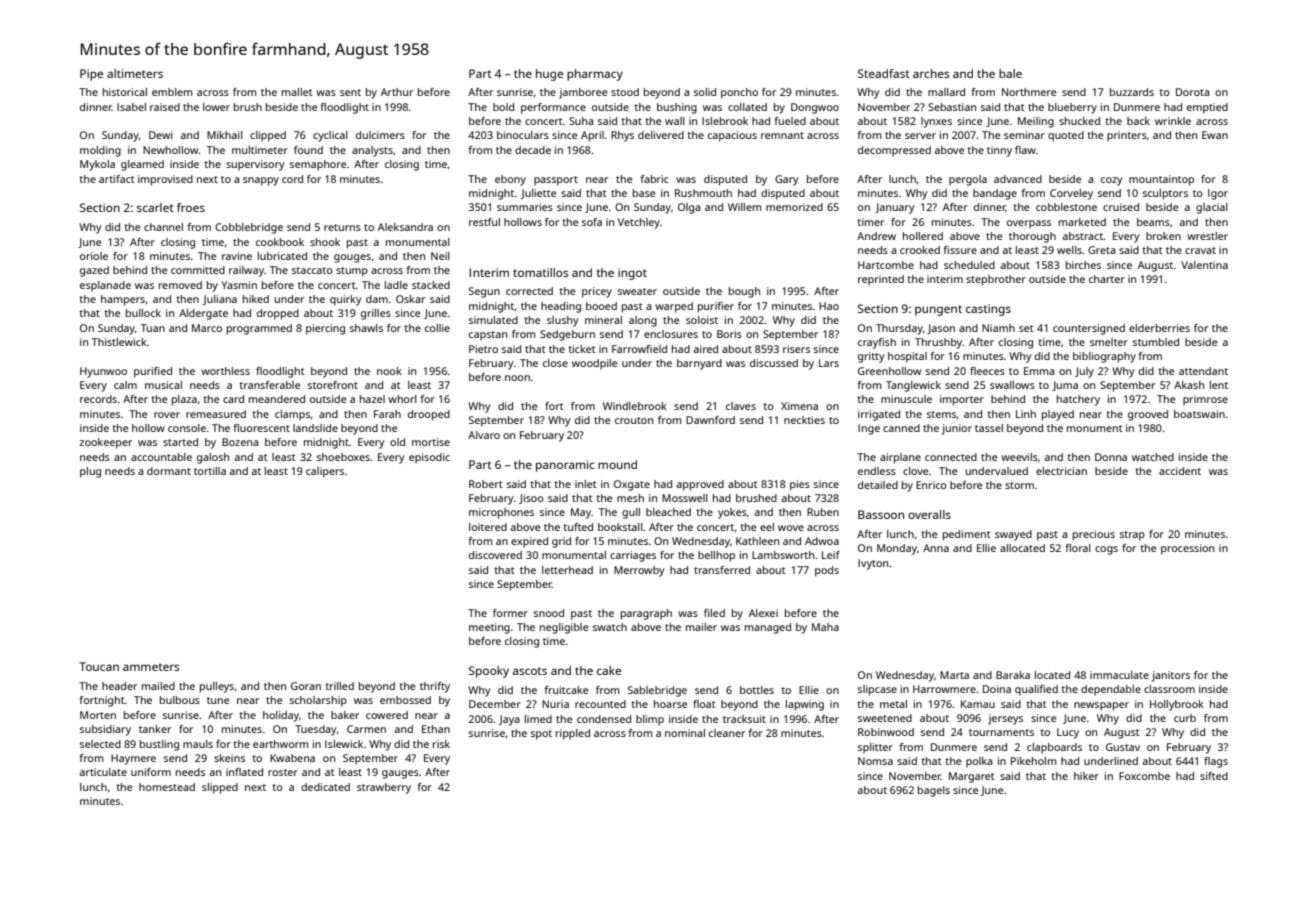 This screenshot has height=924, width=1308. Describe the element at coordinates (489, 628) in the screenshot. I see `meeting` at that location.
